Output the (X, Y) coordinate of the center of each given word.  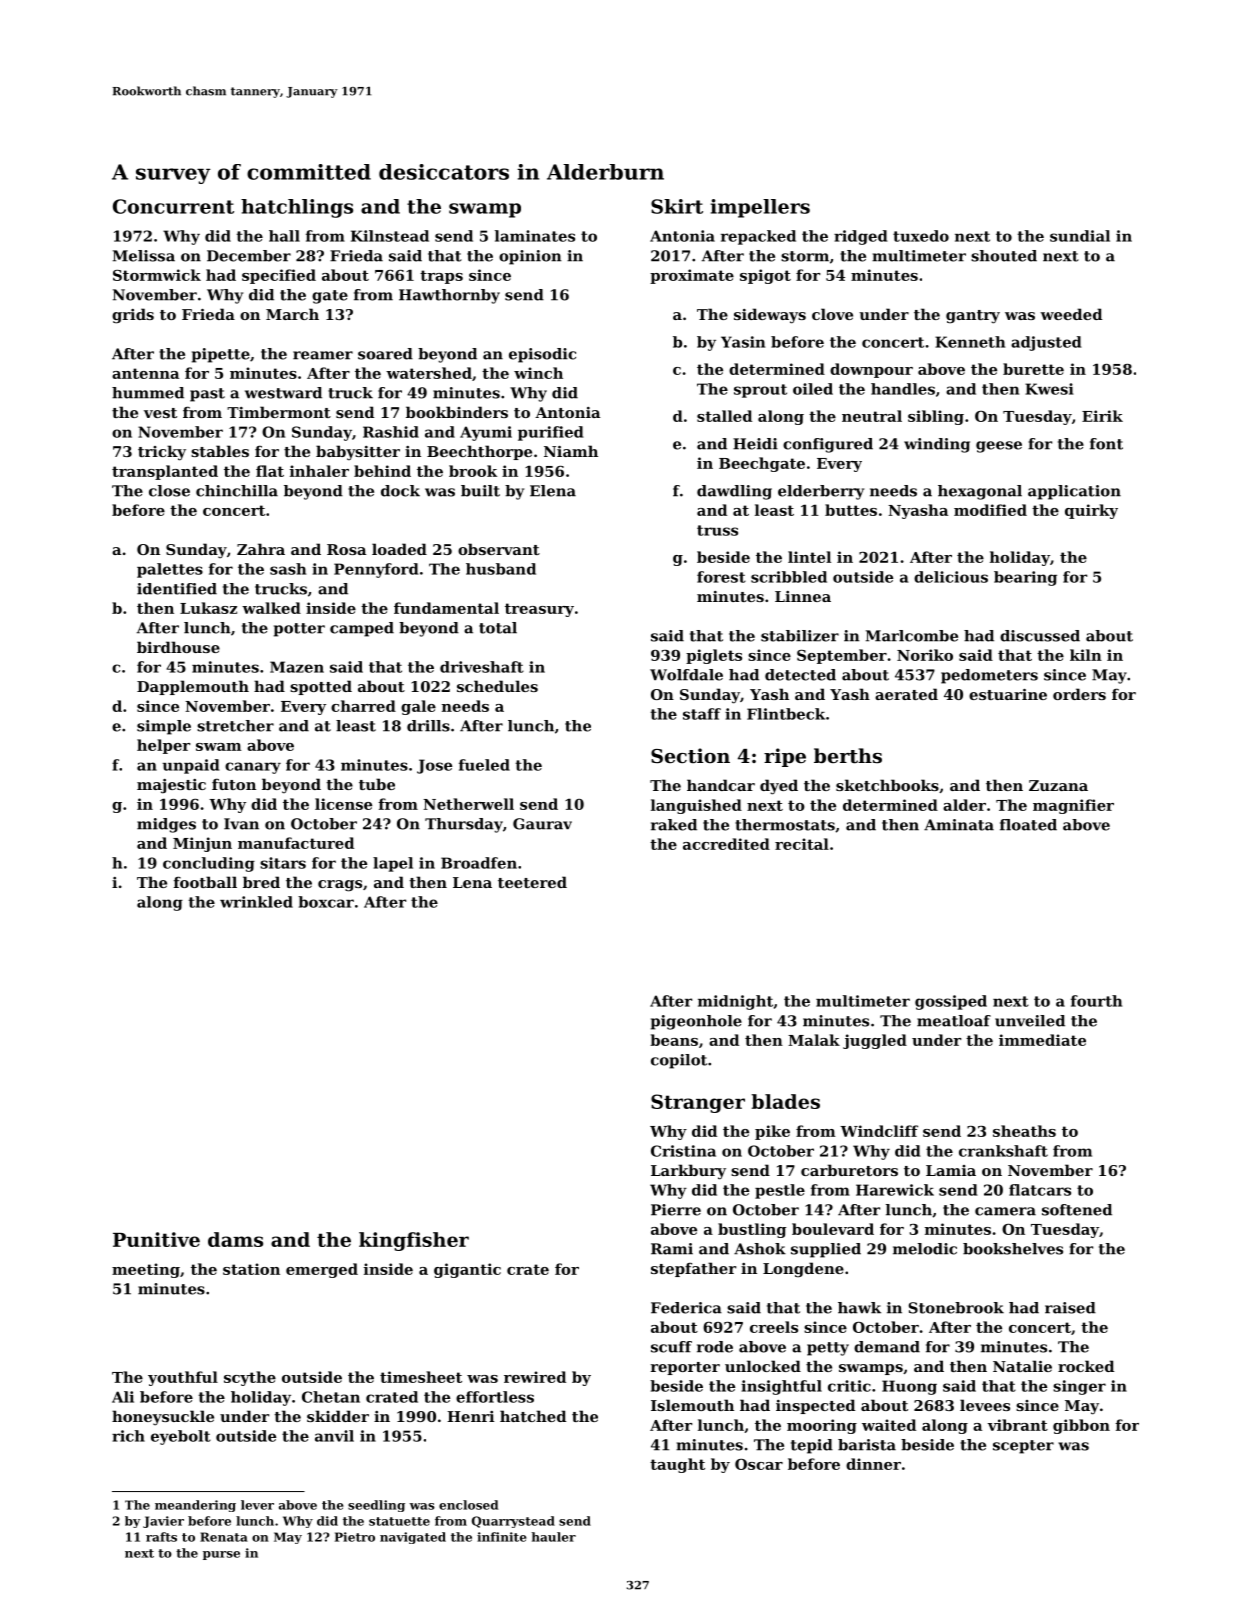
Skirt (677, 206)
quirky (1091, 511)
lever (257, 1505)
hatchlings (297, 208)
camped (362, 629)
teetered (532, 882)
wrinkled (256, 902)
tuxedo (921, 236)
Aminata (959, 825)
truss (717, 530)
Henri (470, 1416)
